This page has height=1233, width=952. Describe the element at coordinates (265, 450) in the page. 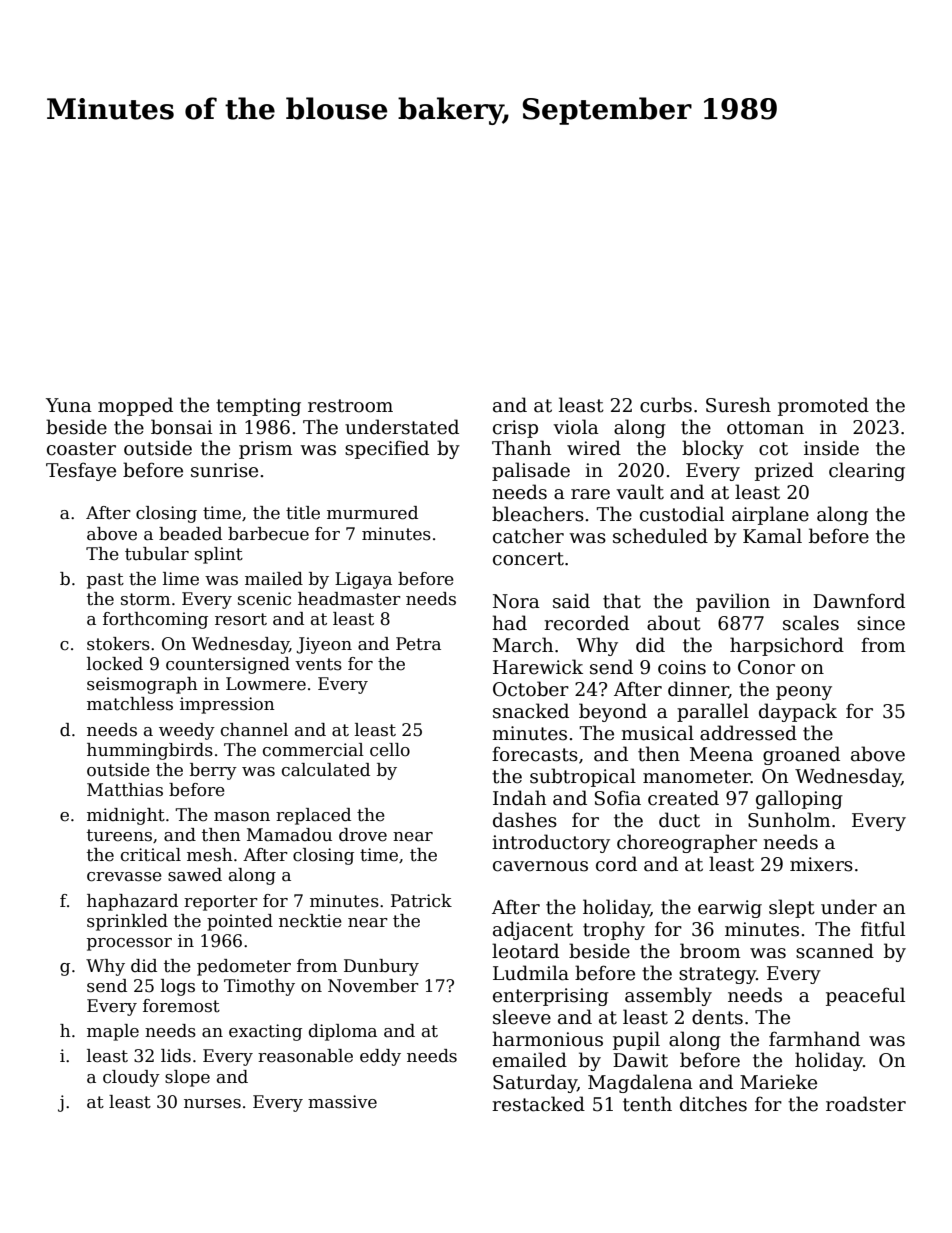

I see `prism` at that location.
